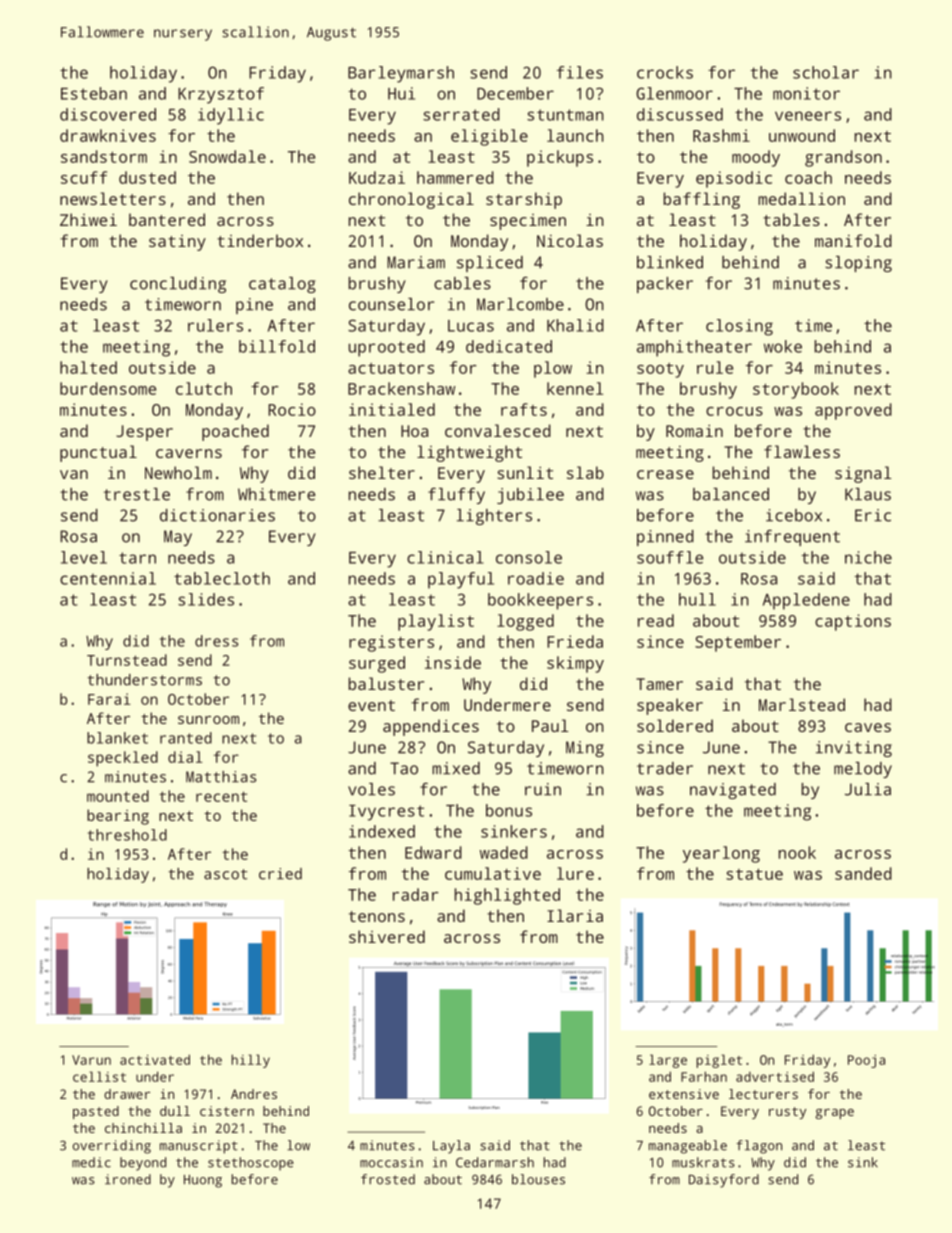 The image size is (952, 1233). What do you see at coordinates (401, 74) in the screenshot?
I see `Barleymarsh` at bounding box center [401, 74].
